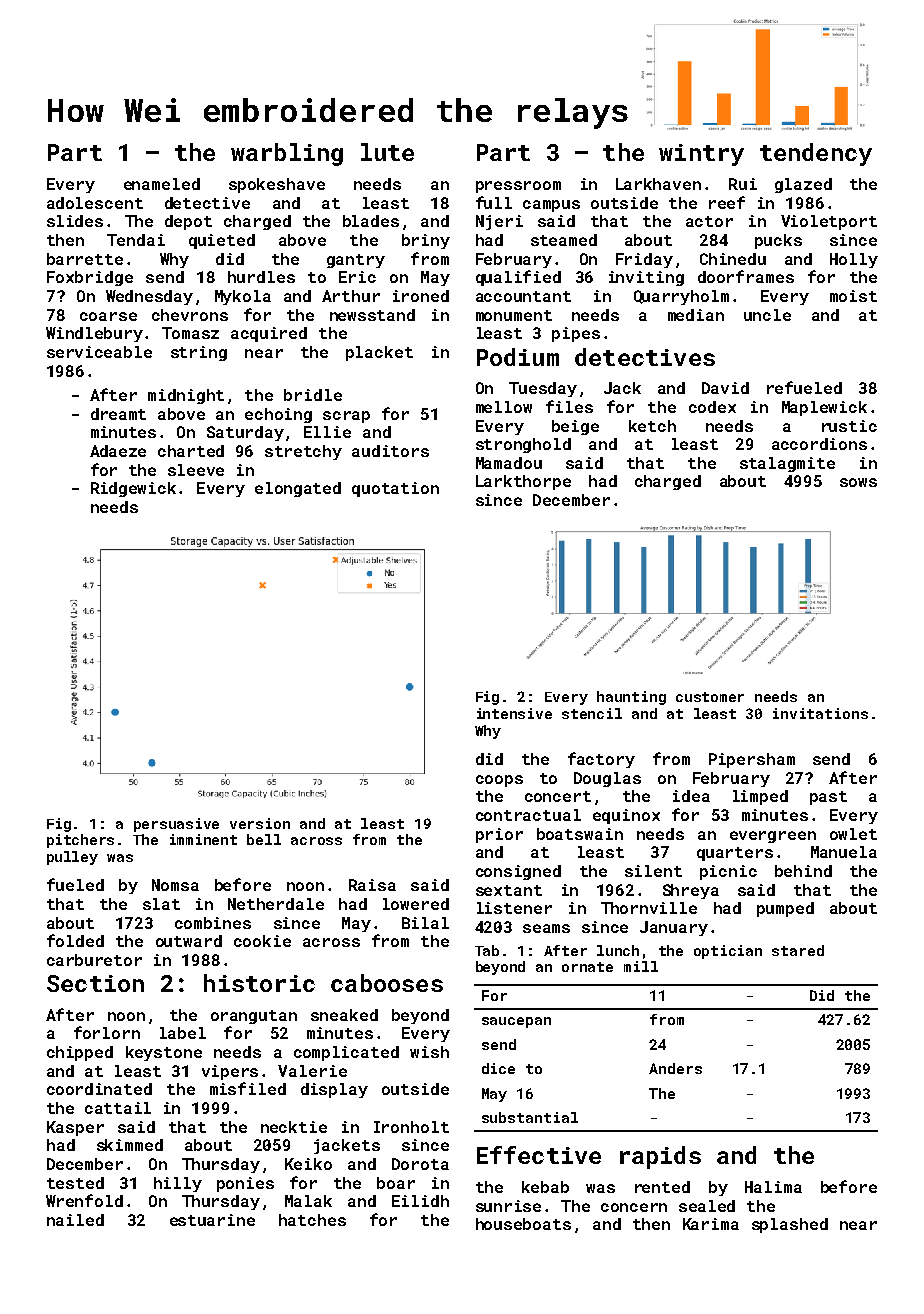 The image size is (924, 1314). Describe the element at coordinates (298, 489) in the image. I see `elongated` at that location.
